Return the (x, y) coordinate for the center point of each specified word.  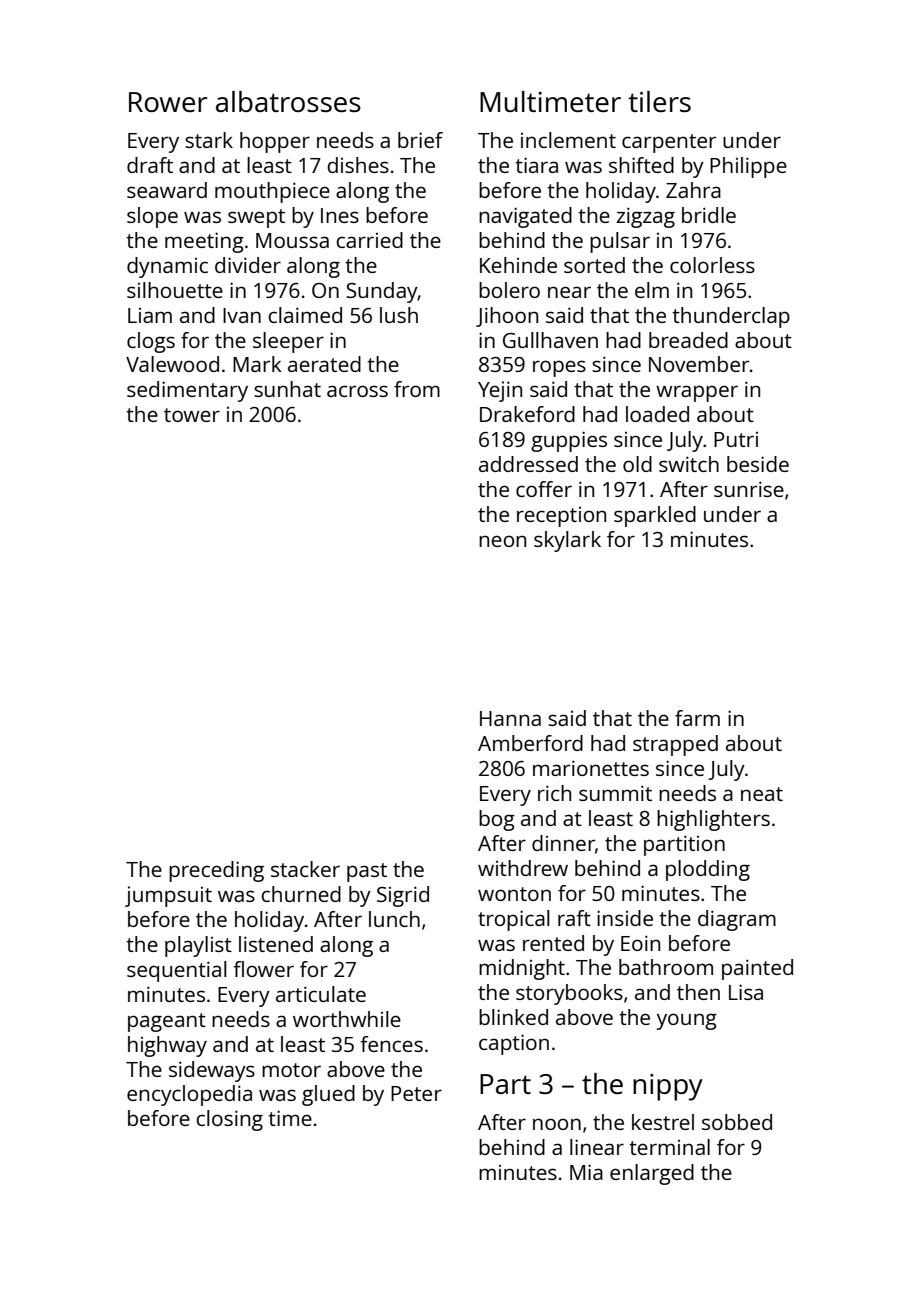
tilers (659, 101)
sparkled (655, 516)
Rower (168, 102)
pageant (167, 1022)
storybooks (569, 994)
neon (502, 541)
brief (420, 140)
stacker (305, 869)
